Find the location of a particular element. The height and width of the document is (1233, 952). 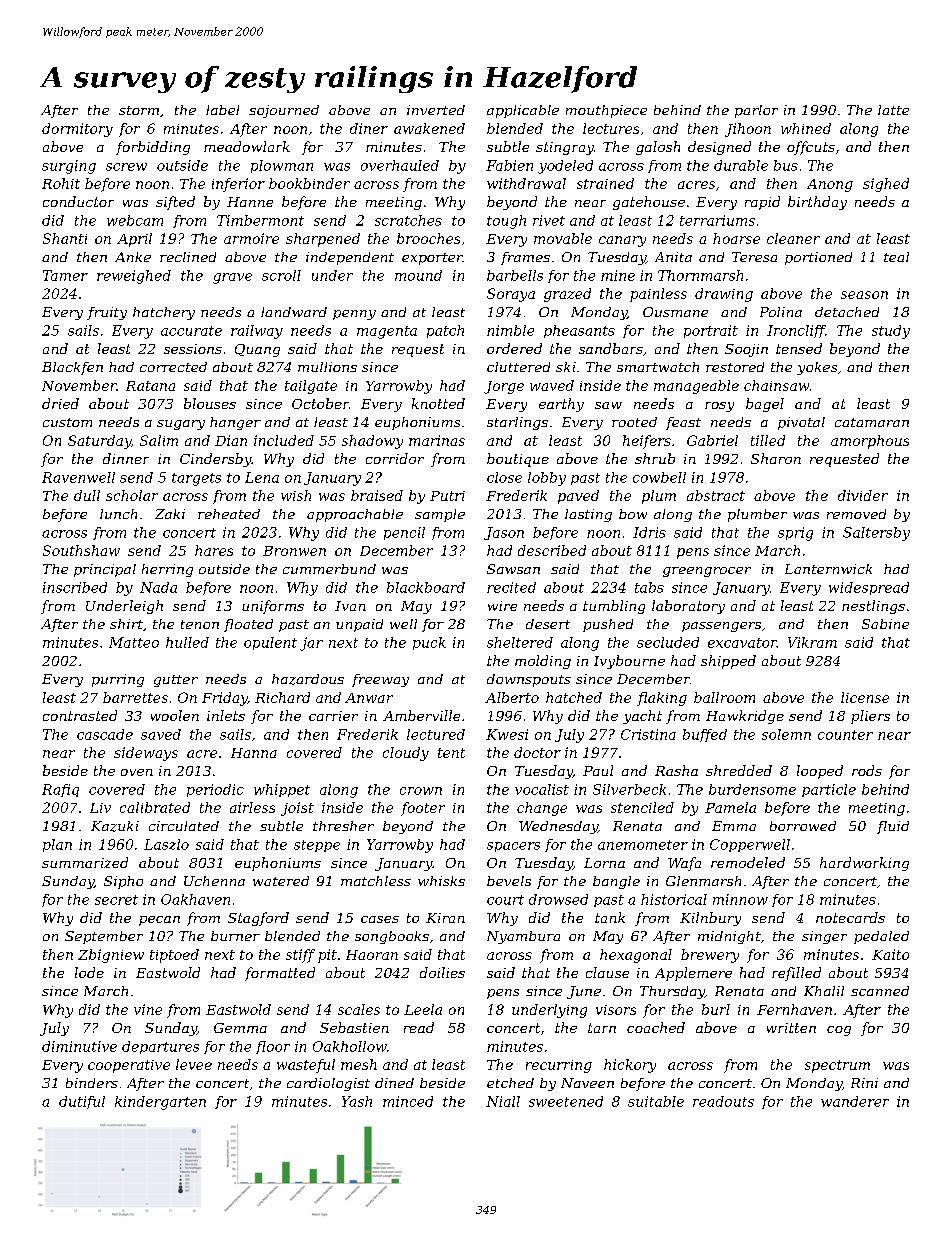

pedaled is located at coordinates (881, 937).
